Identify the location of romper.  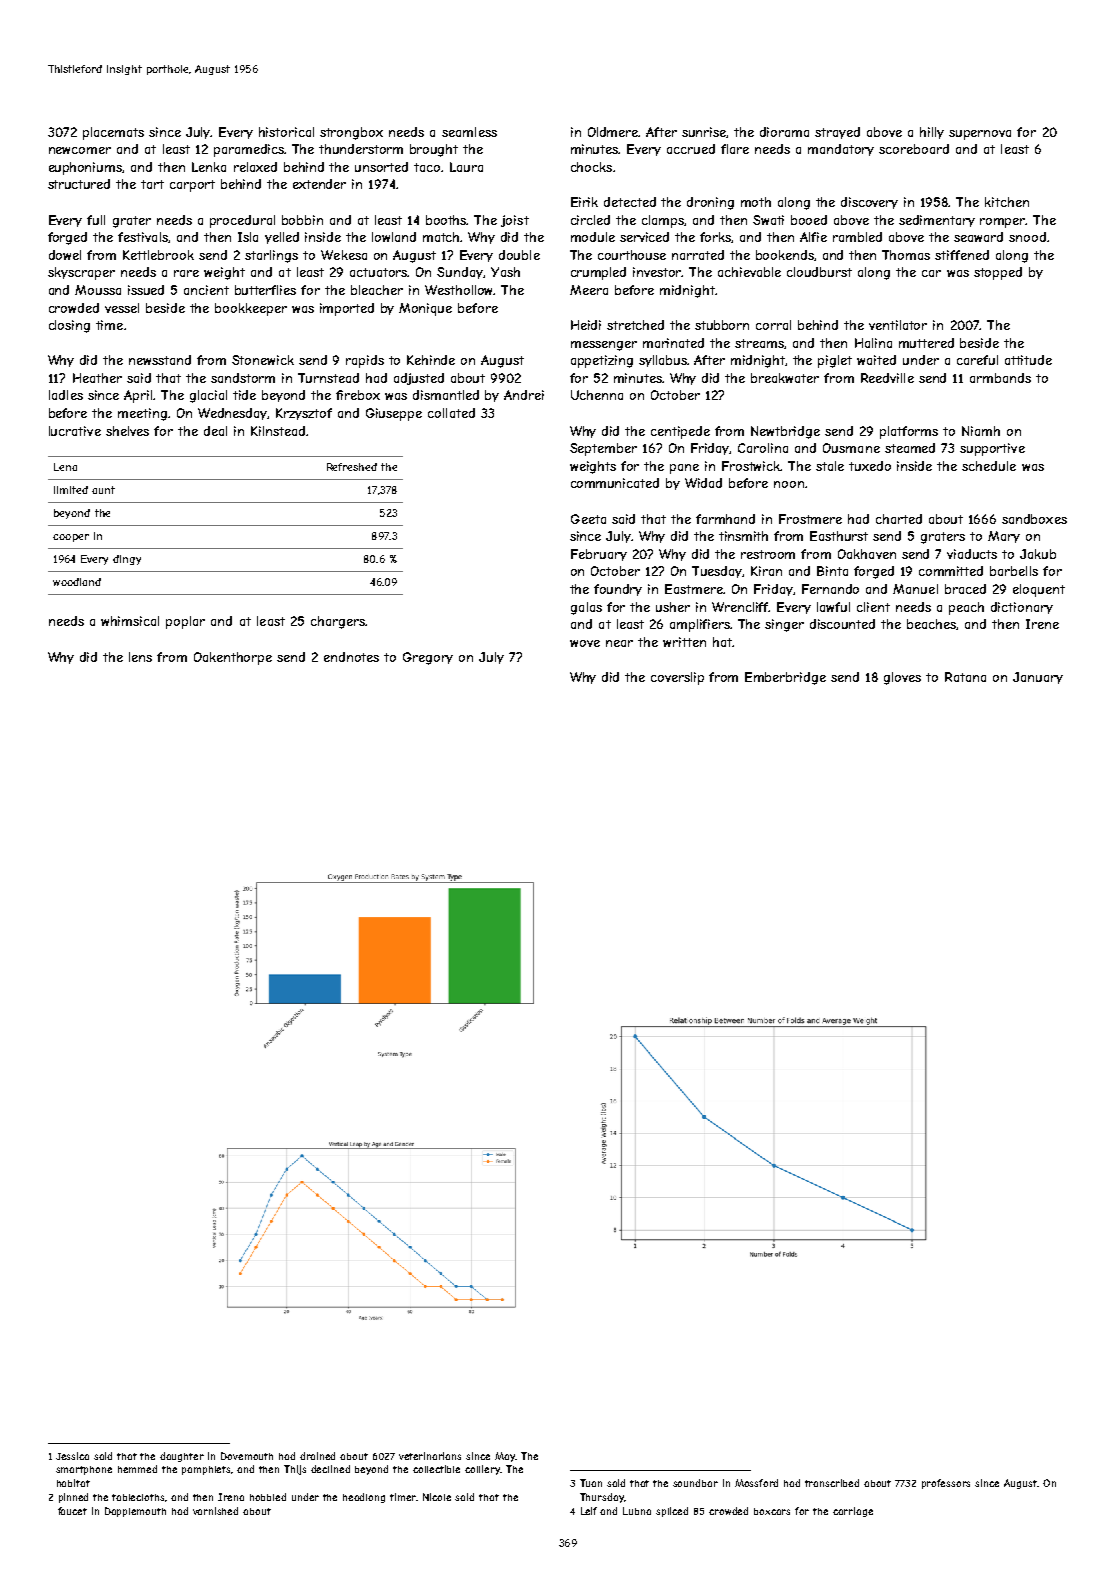
(1003, 223).
